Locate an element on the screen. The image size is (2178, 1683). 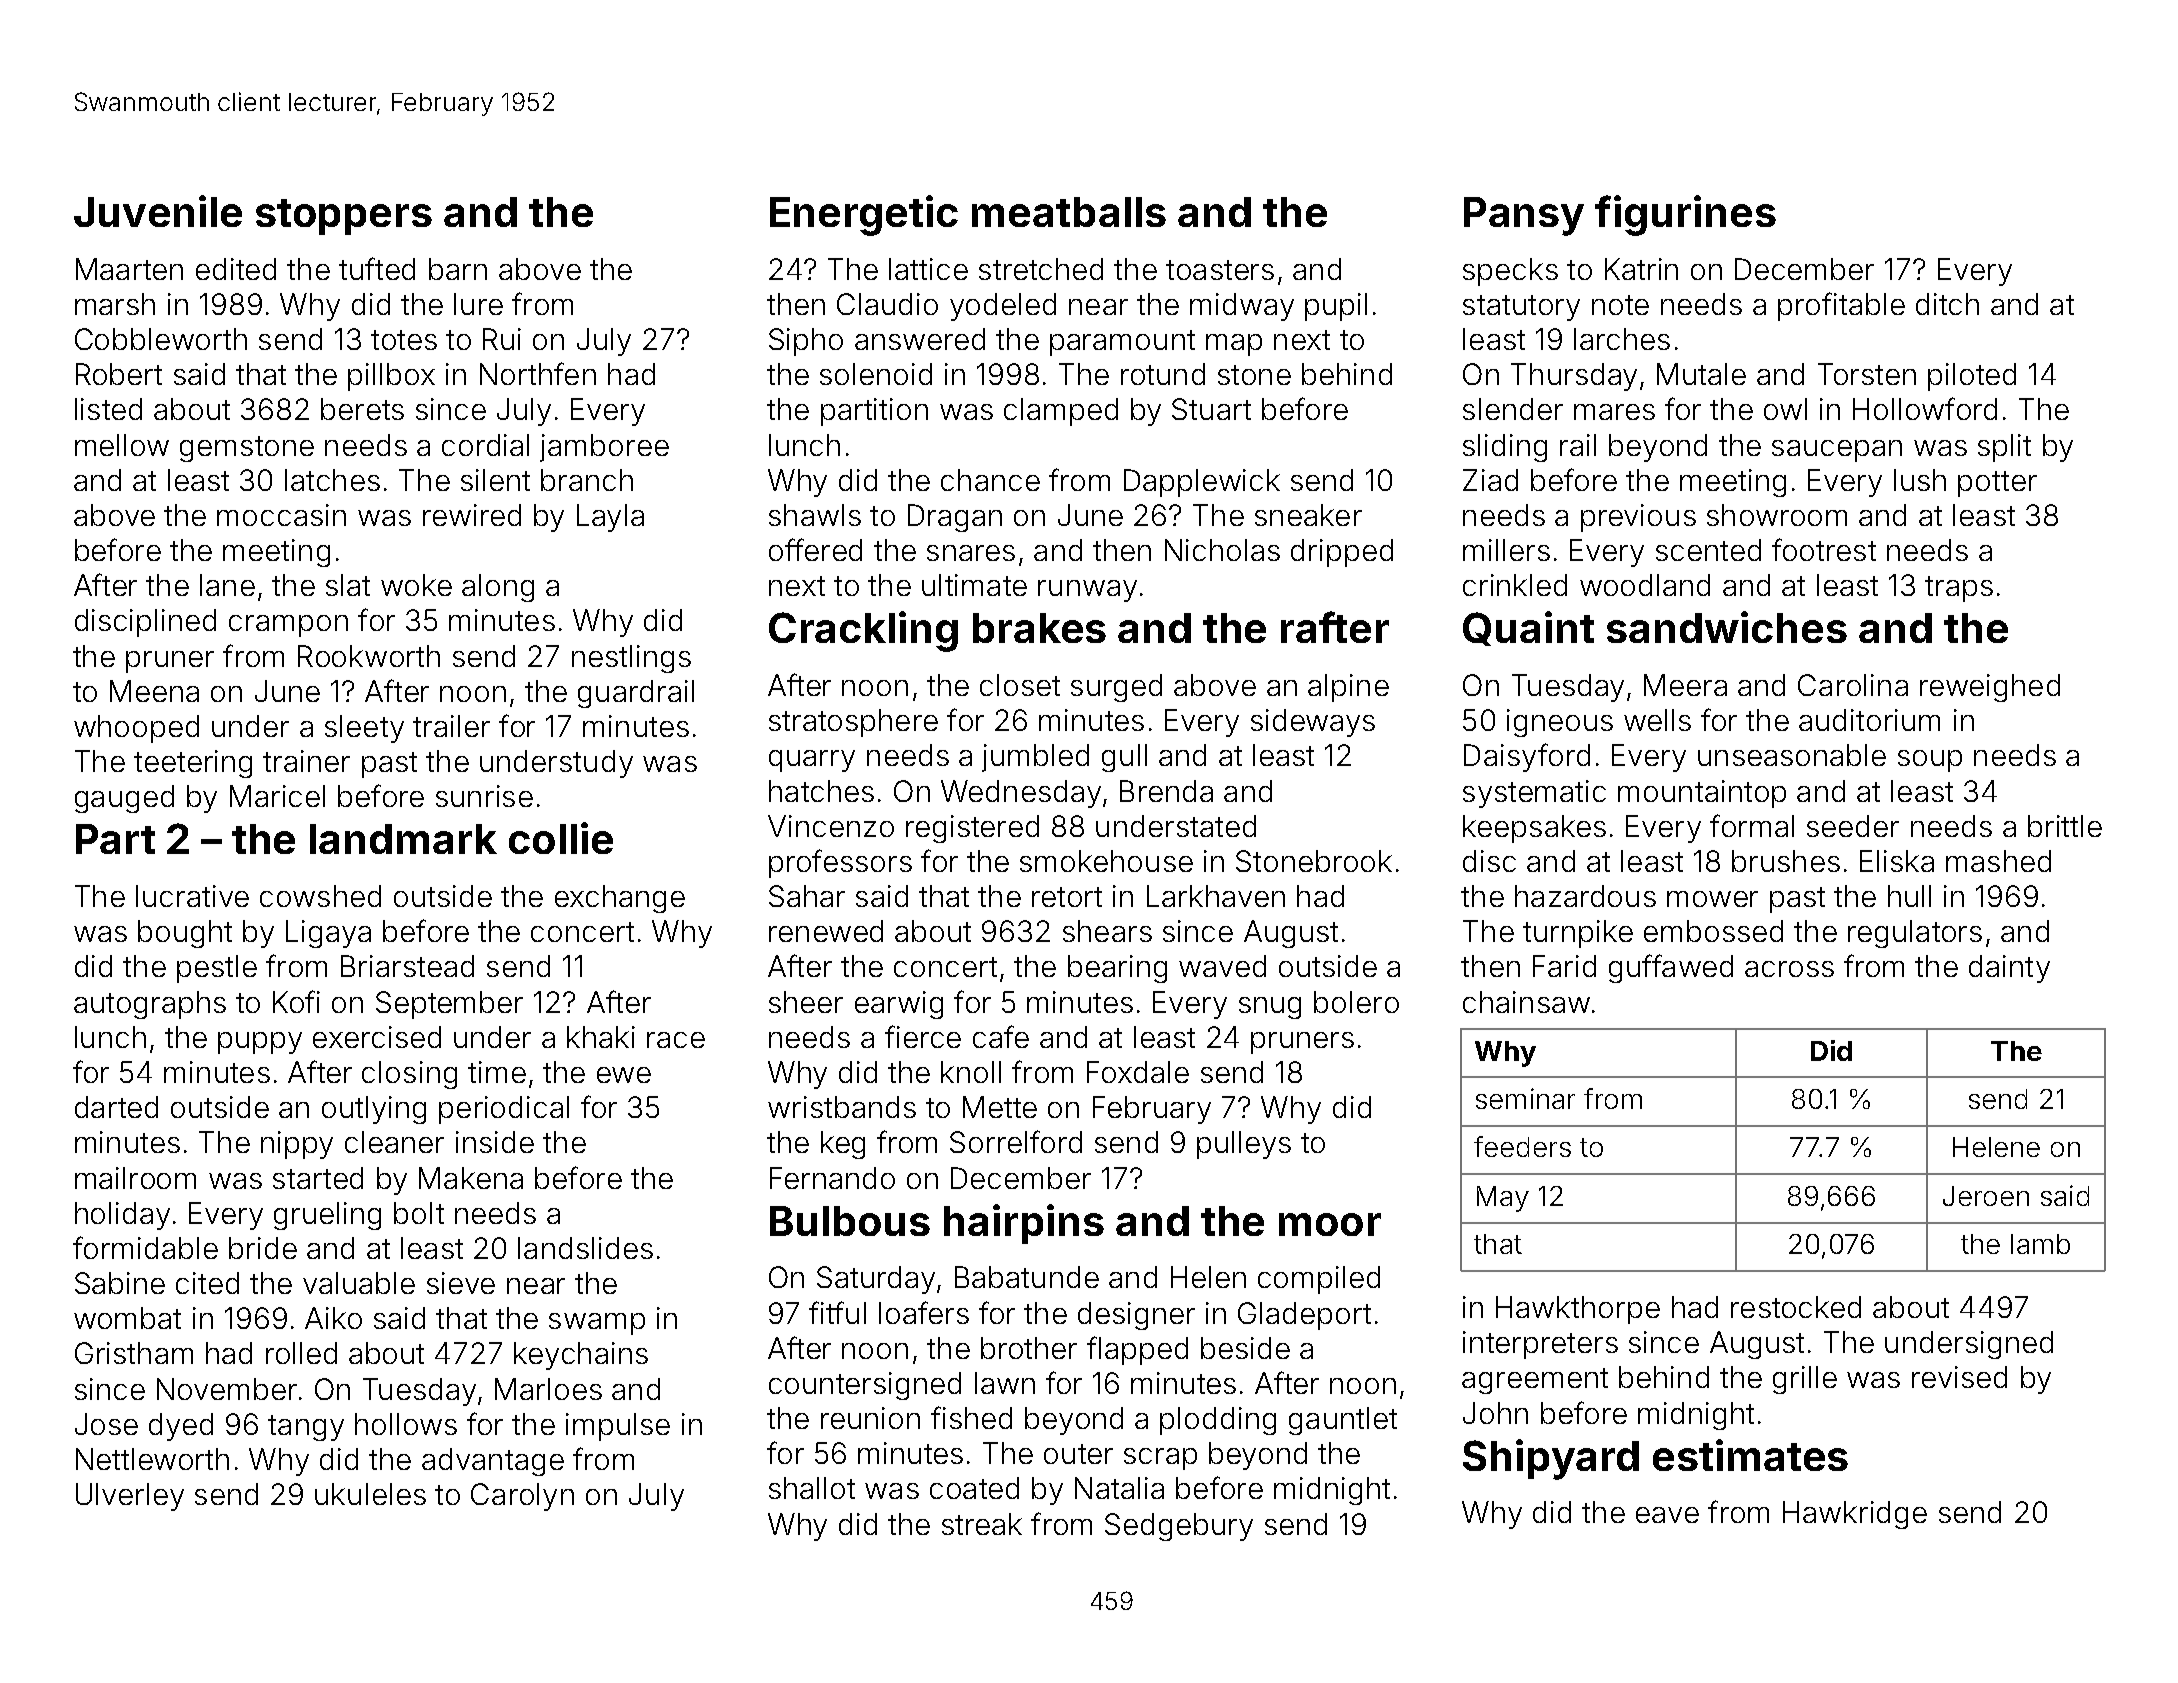
outlying is located at coordinates (374, 1110).
